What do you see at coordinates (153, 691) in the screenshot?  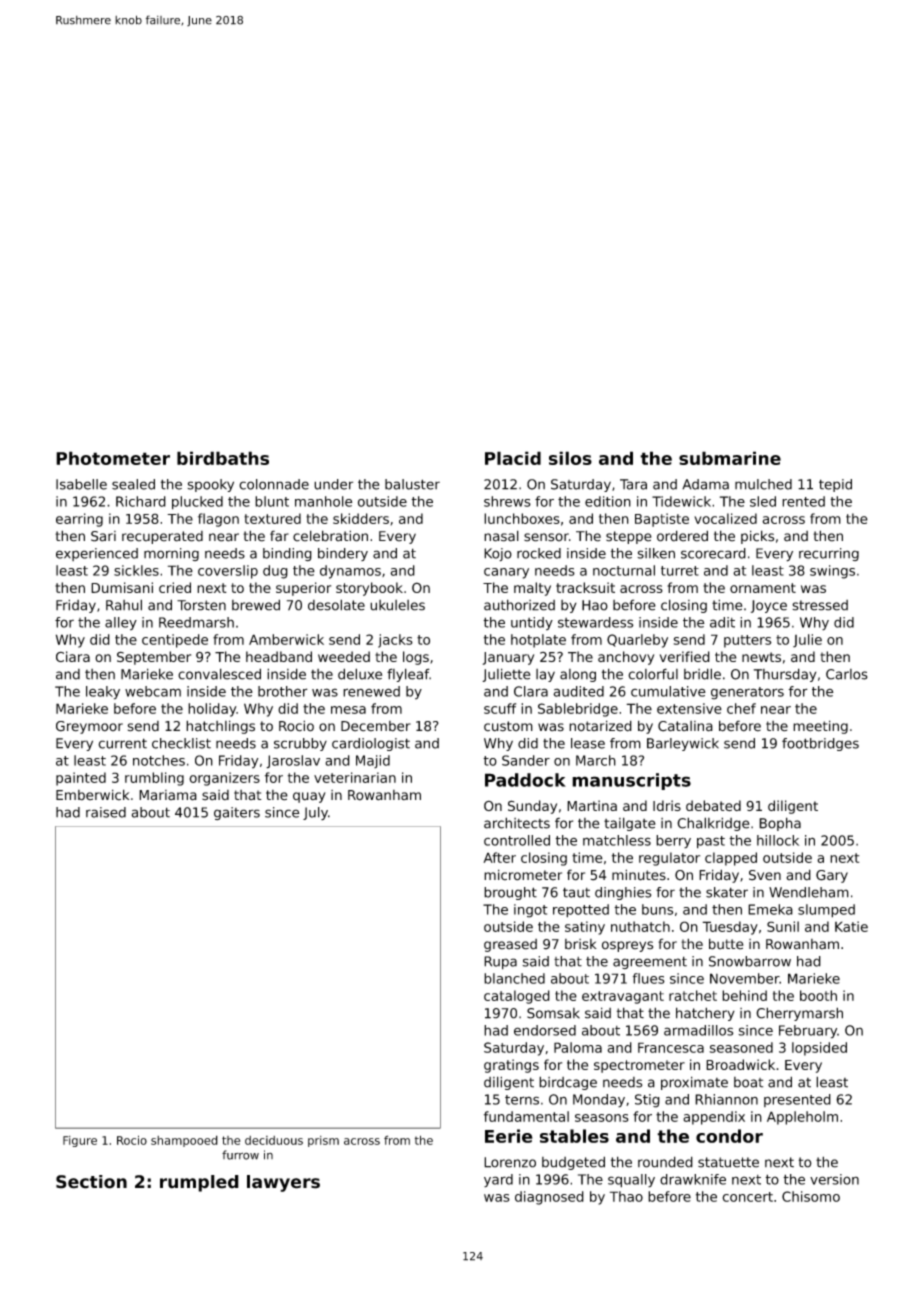 I see `webcam` at bounding box center [153, 691].
